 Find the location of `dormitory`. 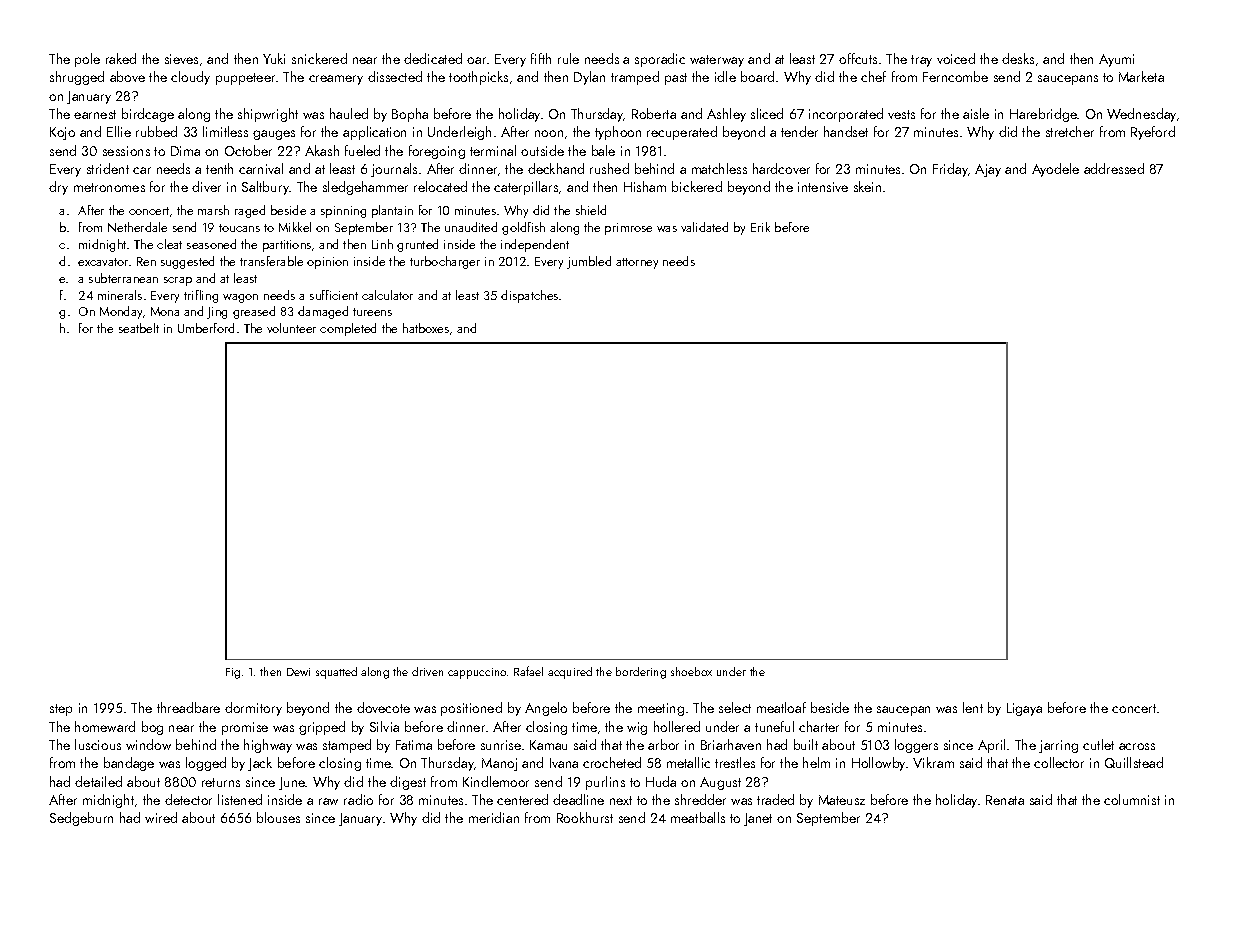

dormitory is located at coordinates (253, 709).
